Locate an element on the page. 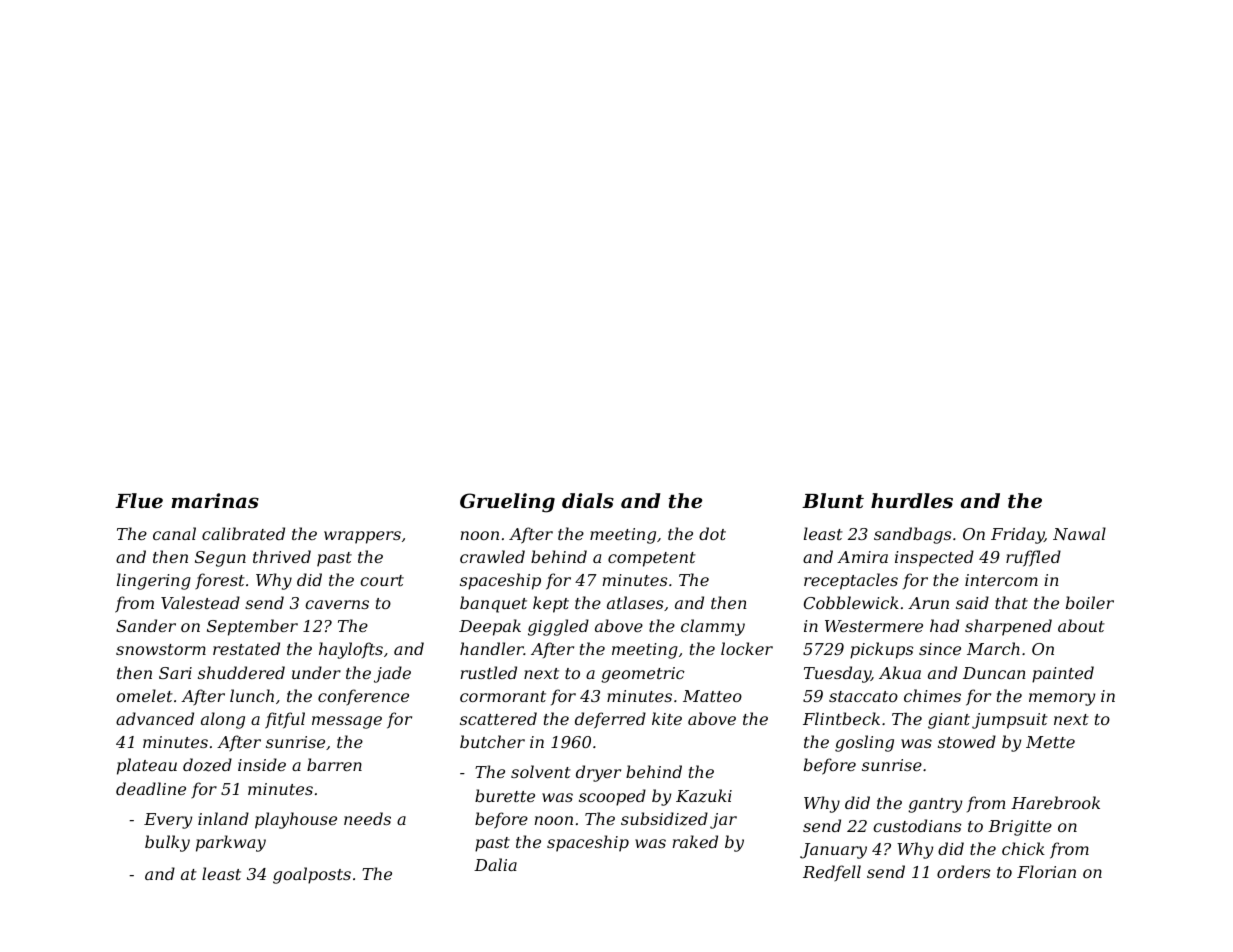 The image size is (1233, 952). kept is located at coordinates (551, 604).
